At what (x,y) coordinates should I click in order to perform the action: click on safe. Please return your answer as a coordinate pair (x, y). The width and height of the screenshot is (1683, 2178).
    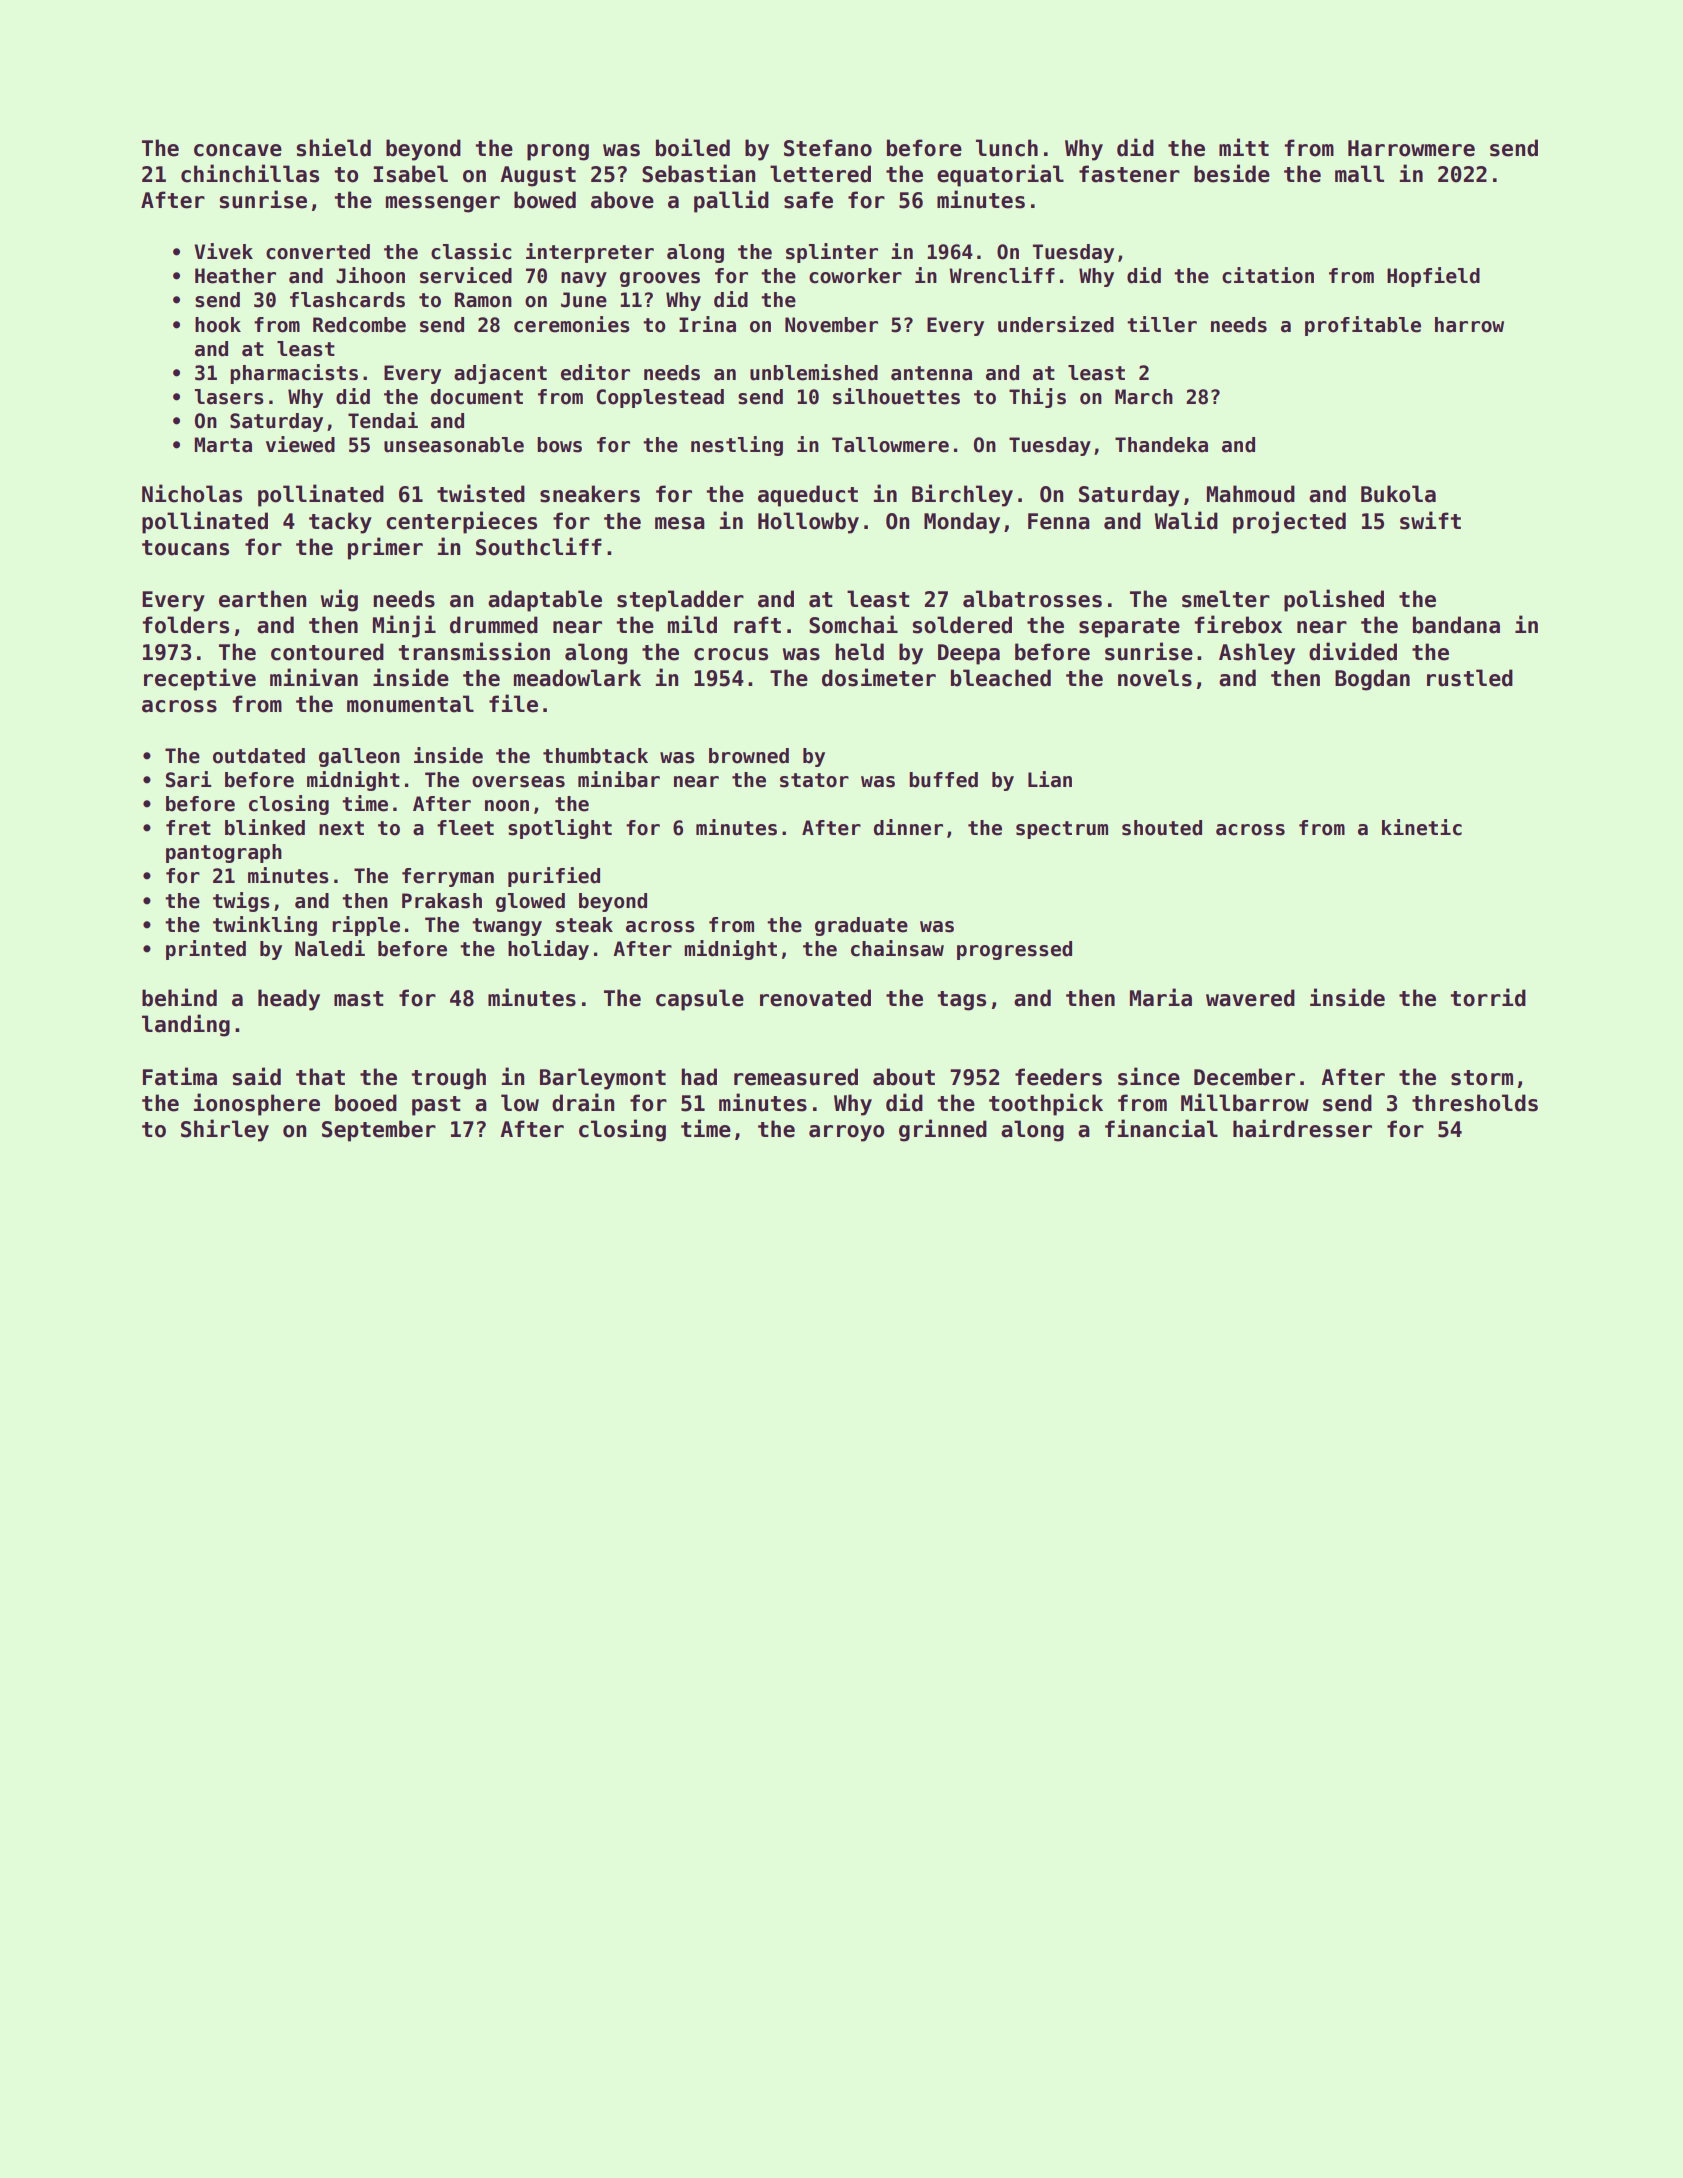
    Looking at the image, I should click on (808, 200).
